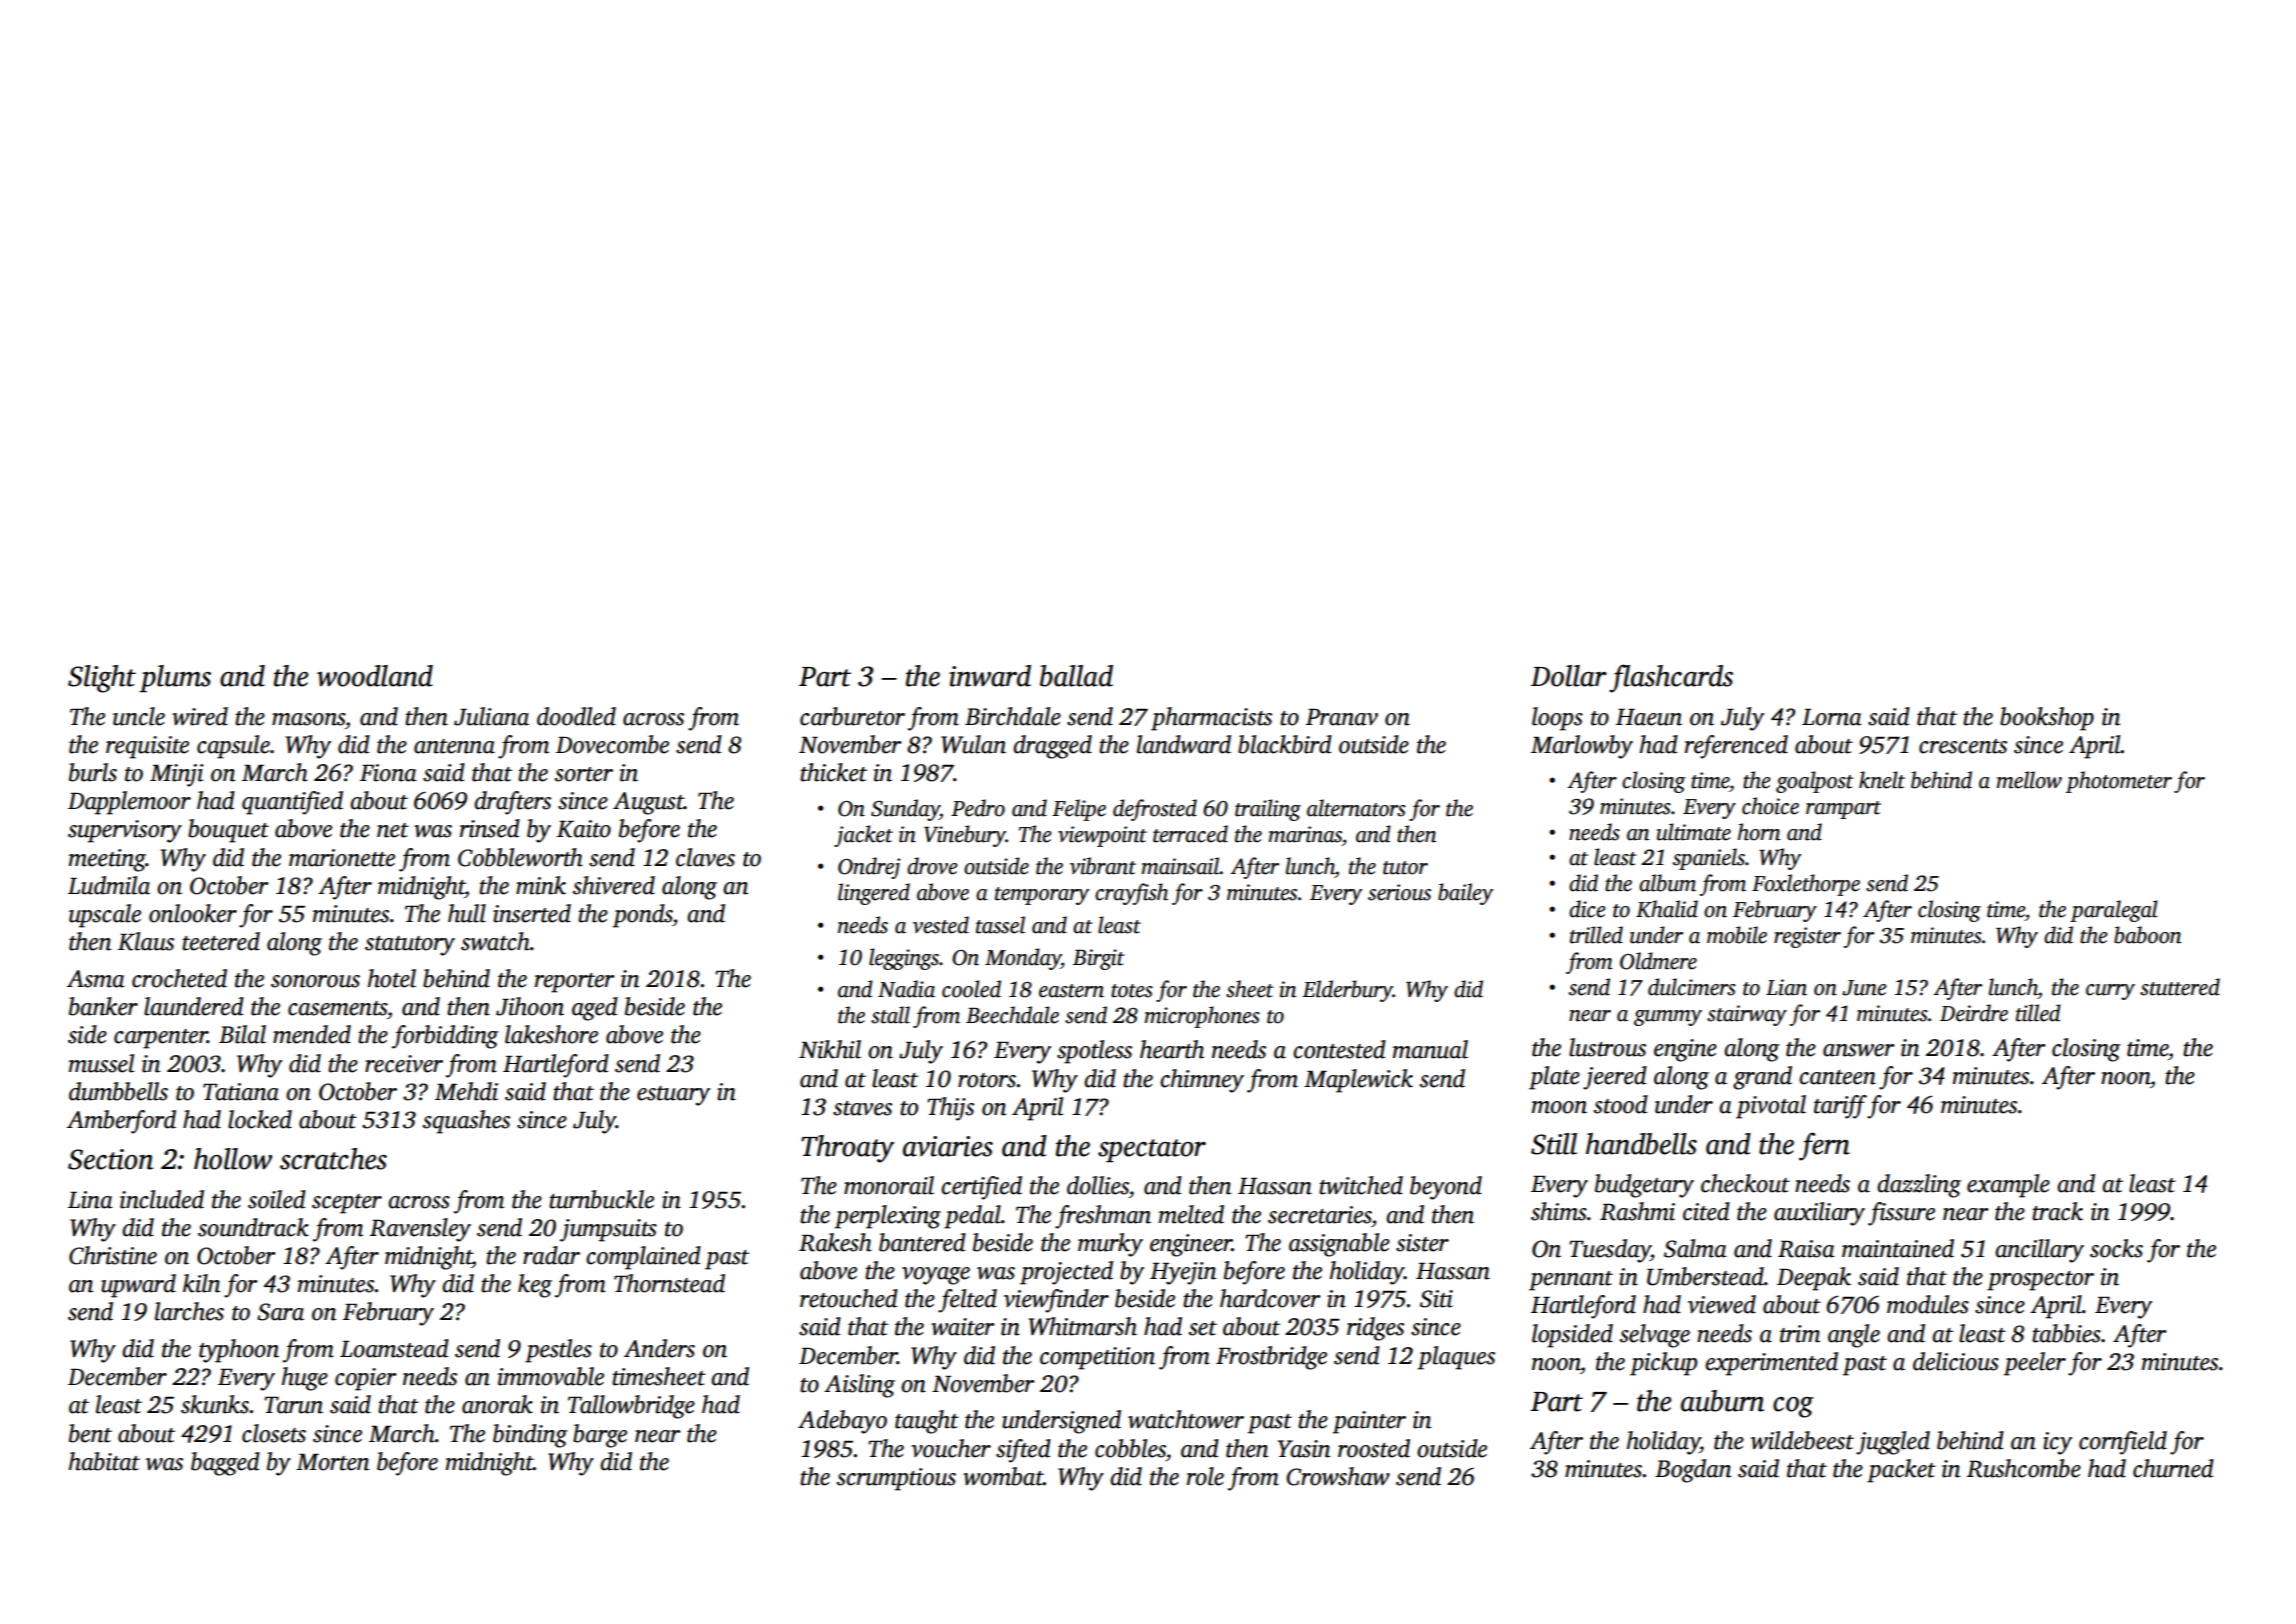 This image has width=2296, height=1624. Describe the element at coordinates (2148, 935) in the image. I see `baboon` at that location.
